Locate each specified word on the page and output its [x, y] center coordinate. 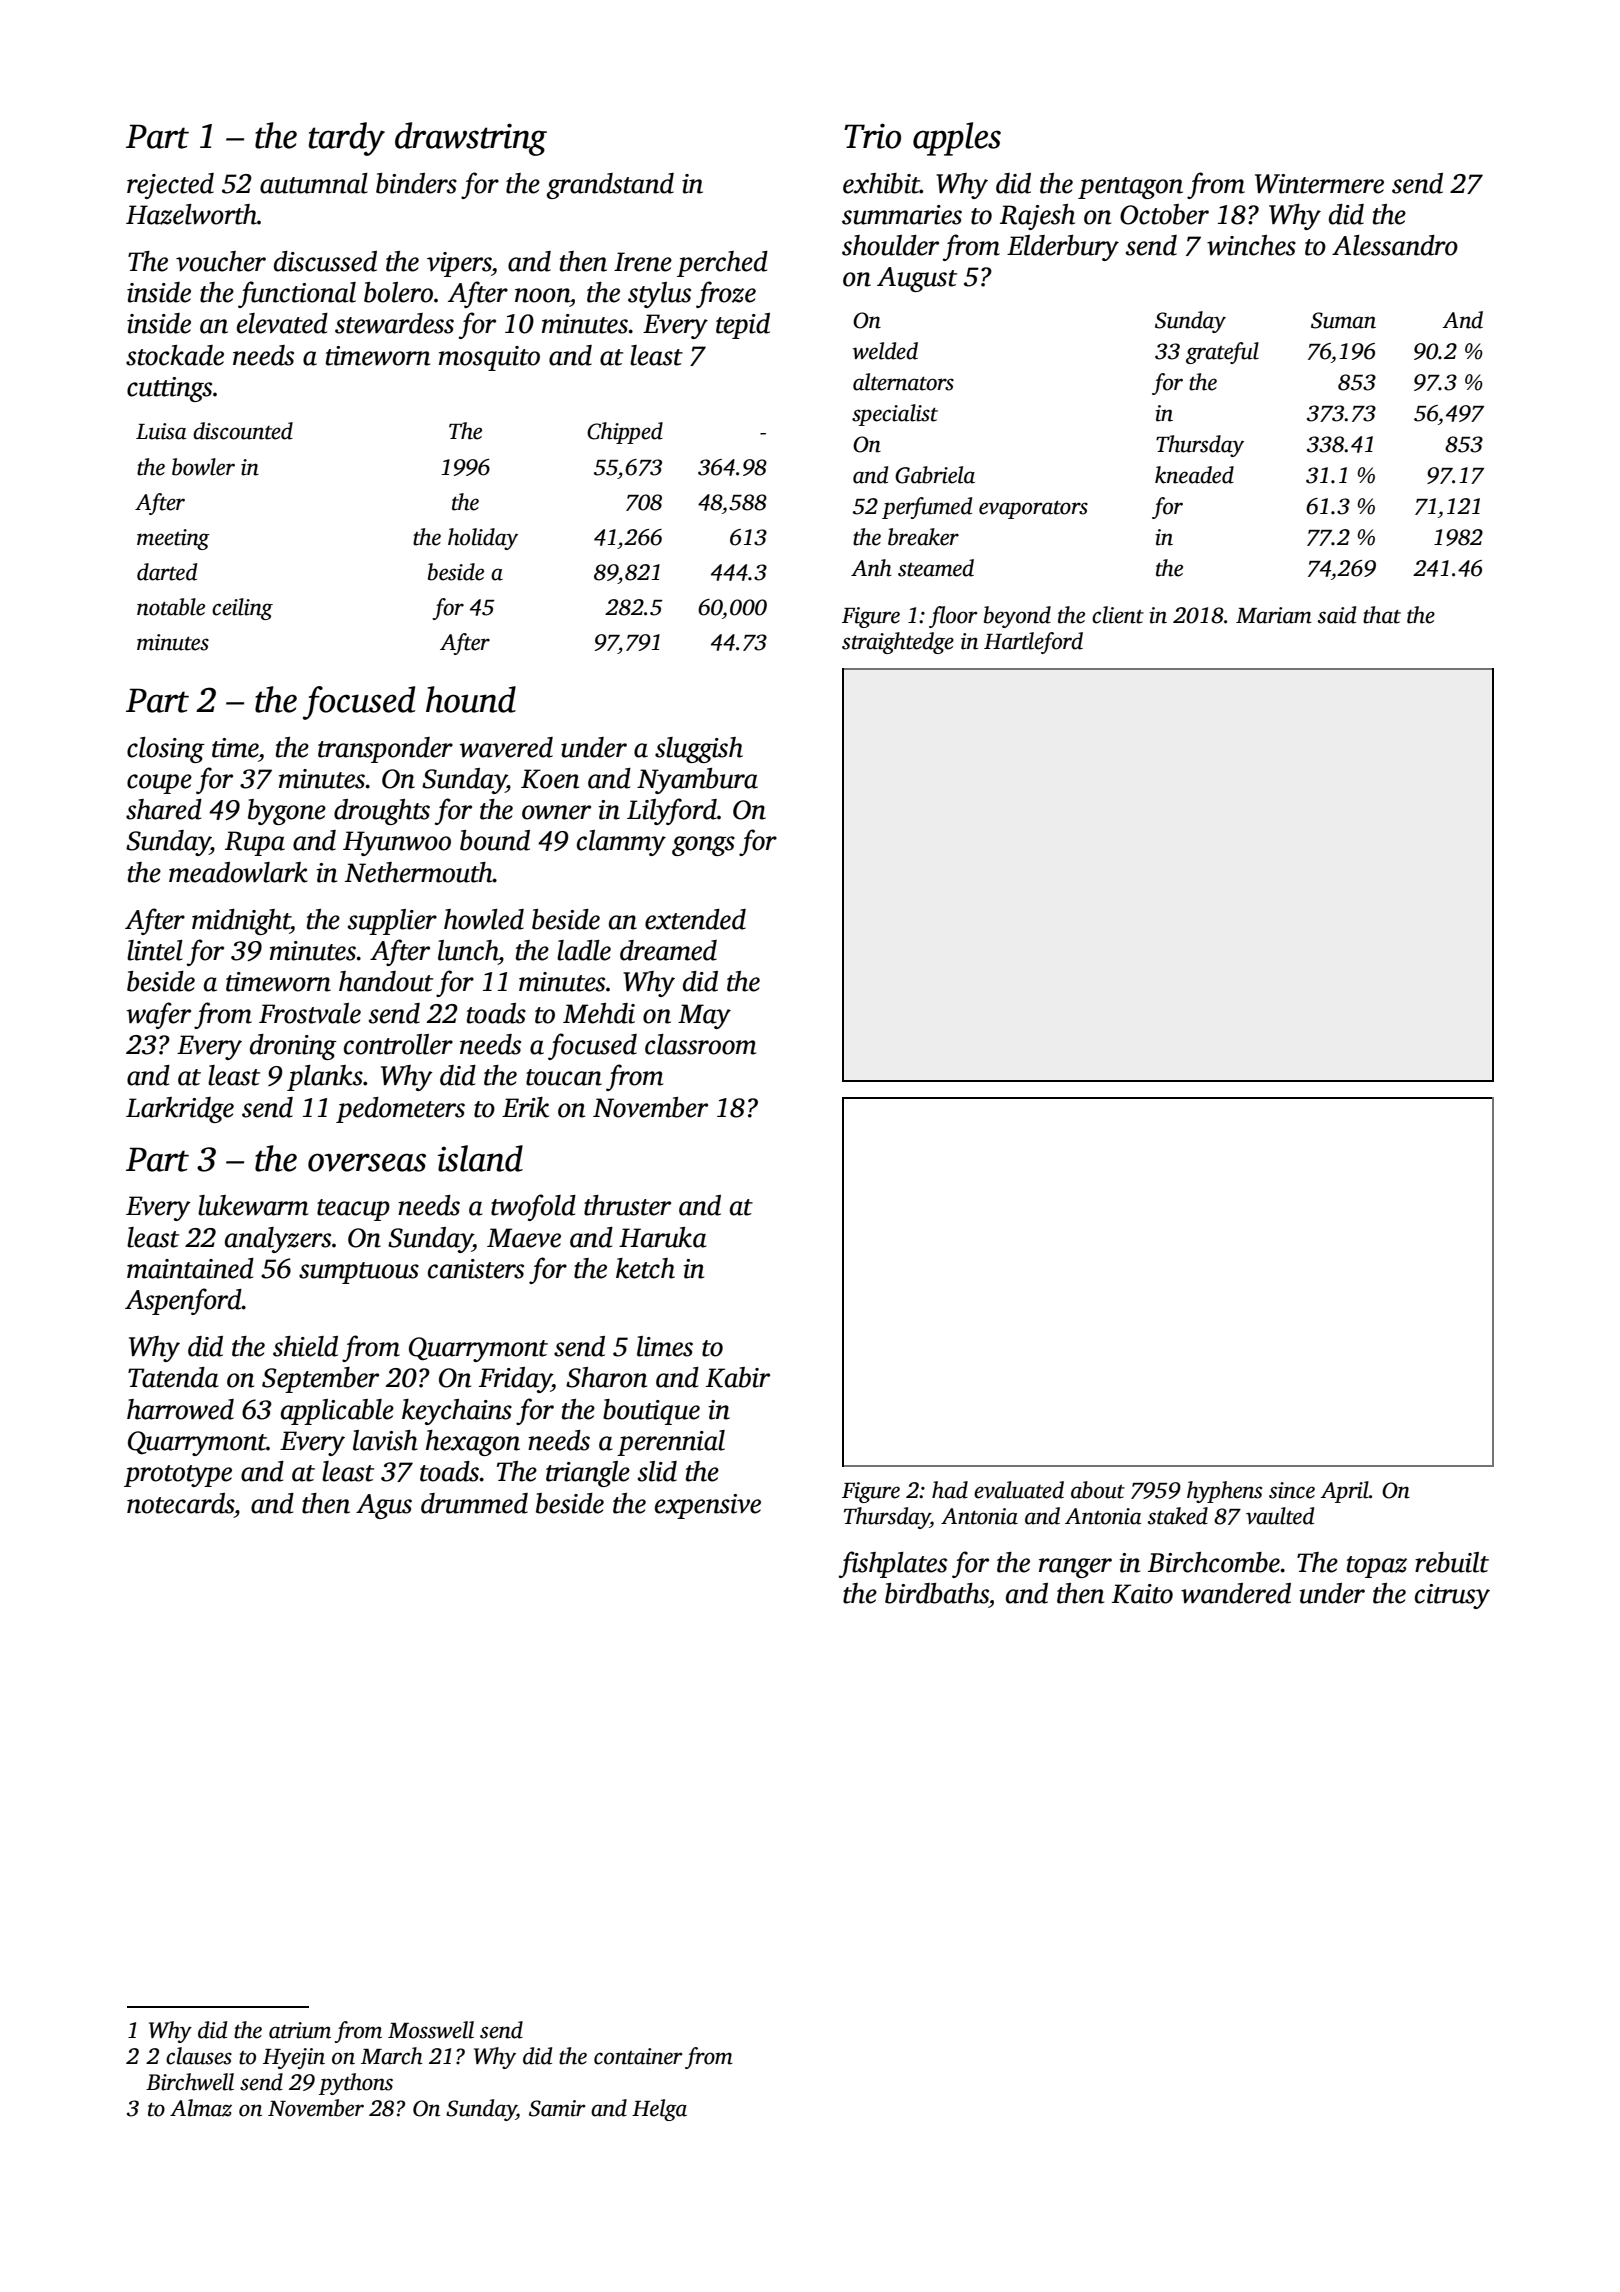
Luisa [161, 431]
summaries [902, 215]
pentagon [1130, 188]
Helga [659, 2110]
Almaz [201, 2108]
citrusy [1452, 1596]
